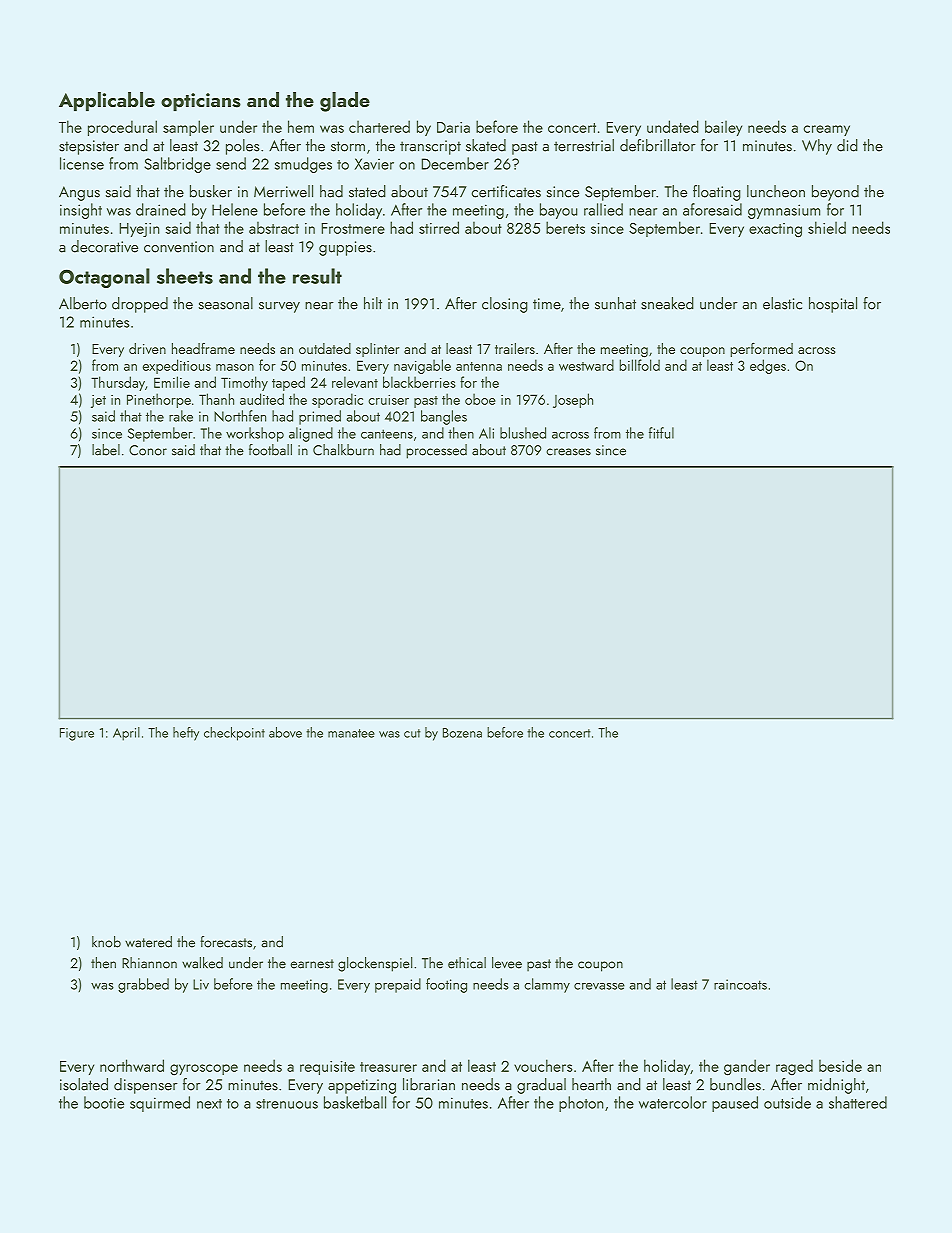  What do you see at coordinates (148, 942) in the screenshot?
I see `watered` at bounding box center [148, 942].
